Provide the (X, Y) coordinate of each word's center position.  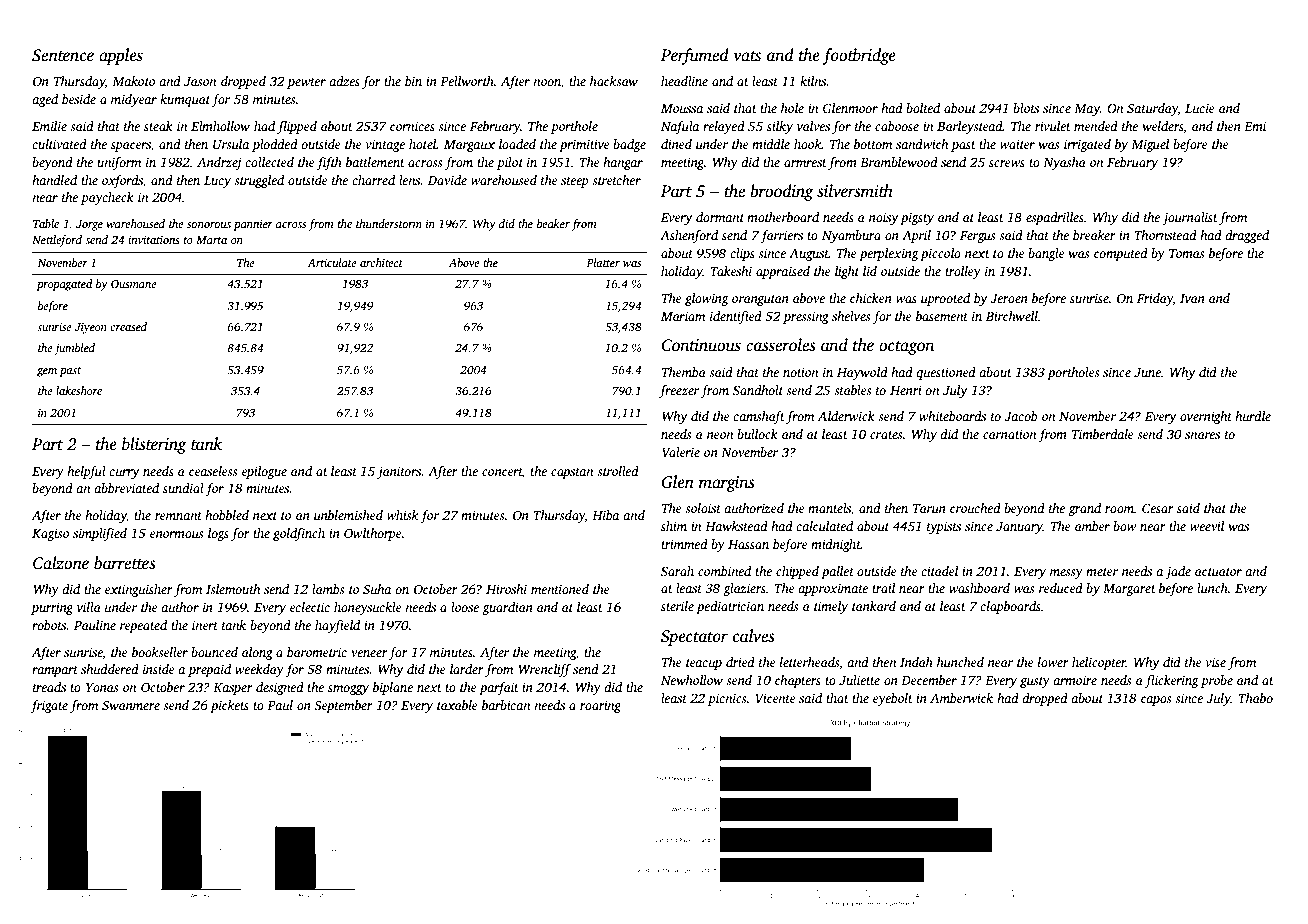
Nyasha (1064, 163)
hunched (960, 662)
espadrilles (1055, 218)
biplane (393, 688)
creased (128, 326)
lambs (328, 589)
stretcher (616, 180)
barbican (506, 705)
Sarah (677, 571)
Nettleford (57, 241)
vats (747, 56)
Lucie (1200, 108)
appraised (783, 272)
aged (45, 100)
